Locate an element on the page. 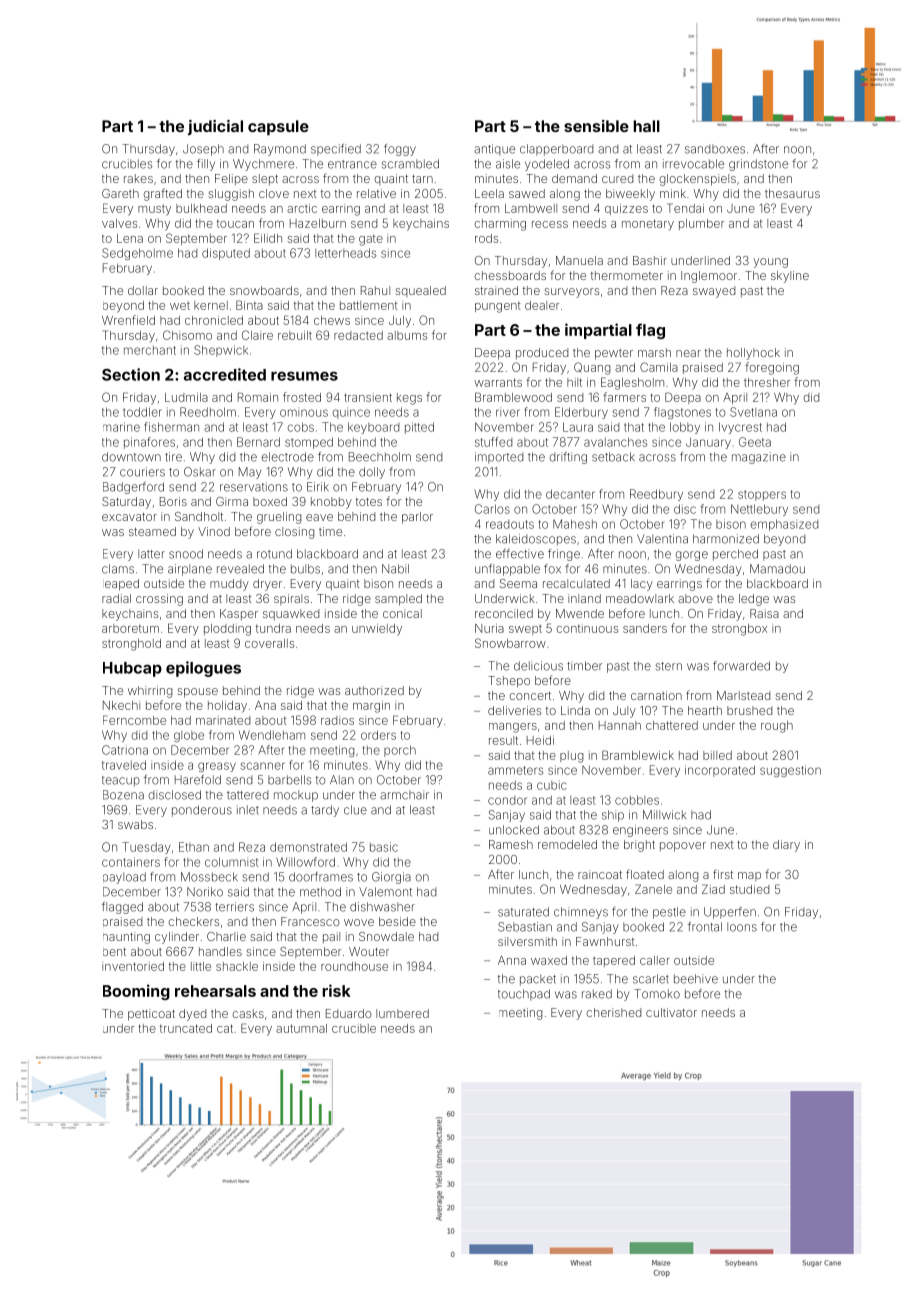  sensible is located at coordinates (596, 126).
